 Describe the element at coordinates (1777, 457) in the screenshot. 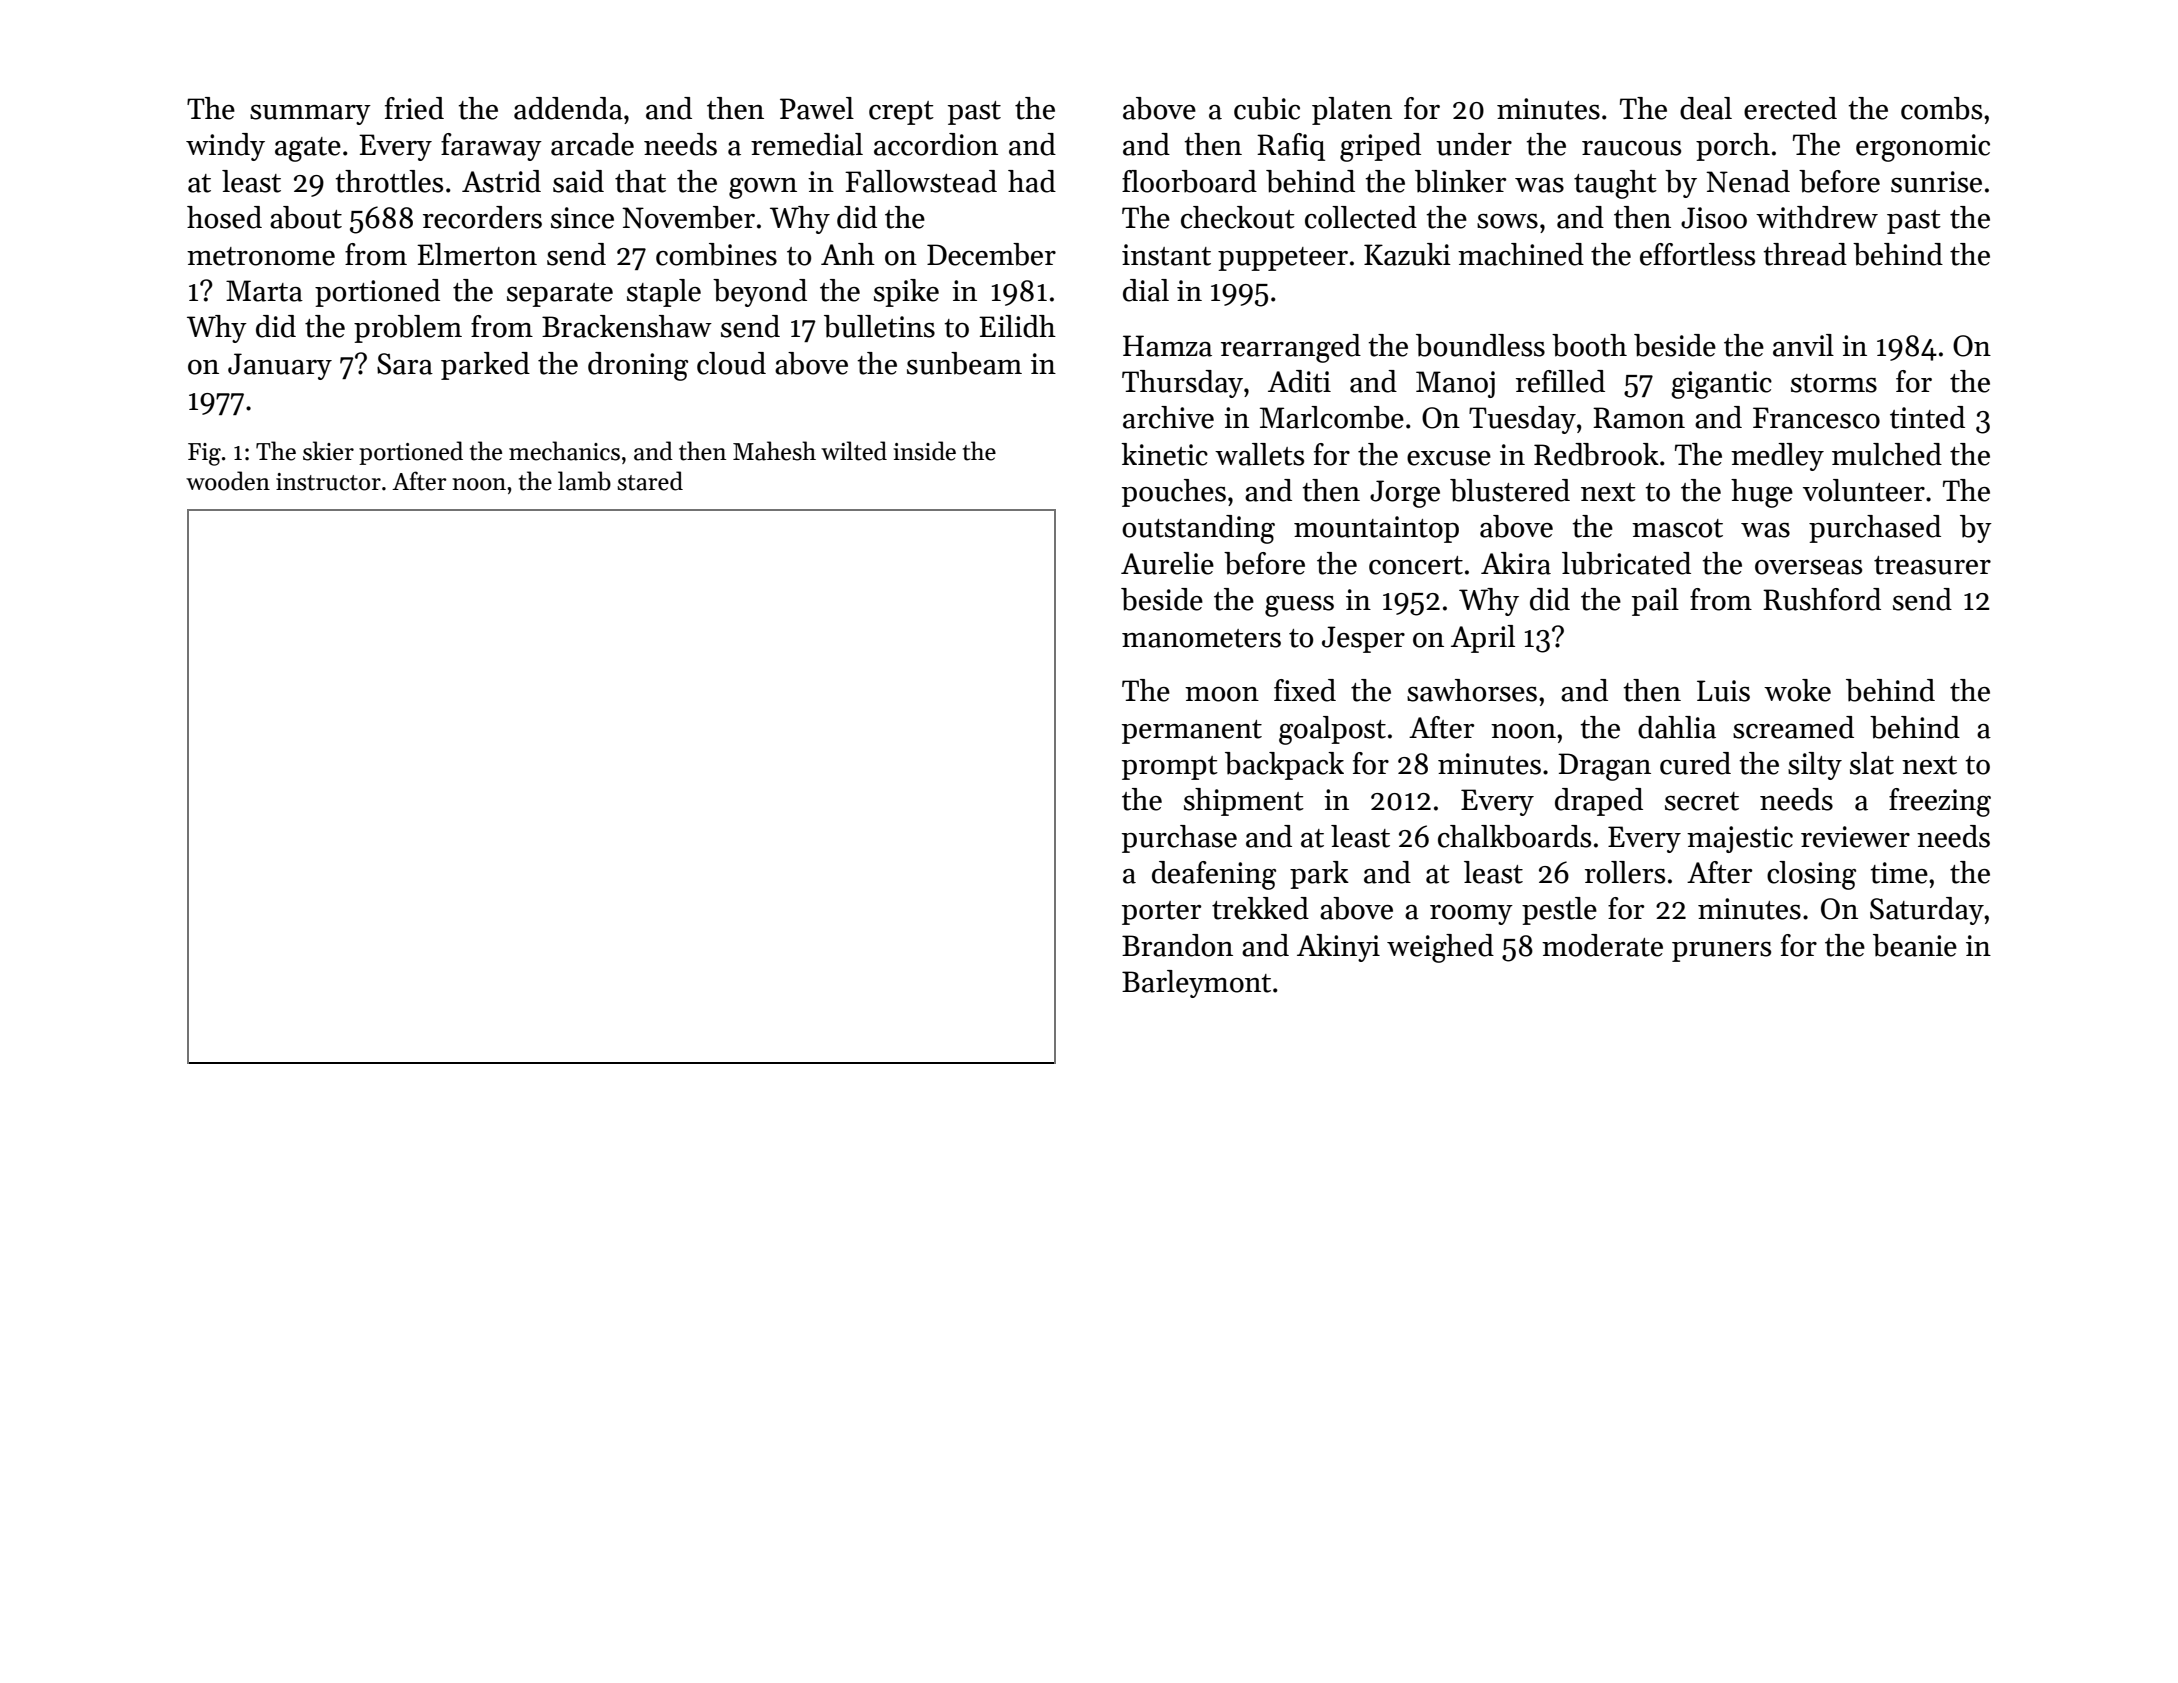

I see `medley` at that location.
